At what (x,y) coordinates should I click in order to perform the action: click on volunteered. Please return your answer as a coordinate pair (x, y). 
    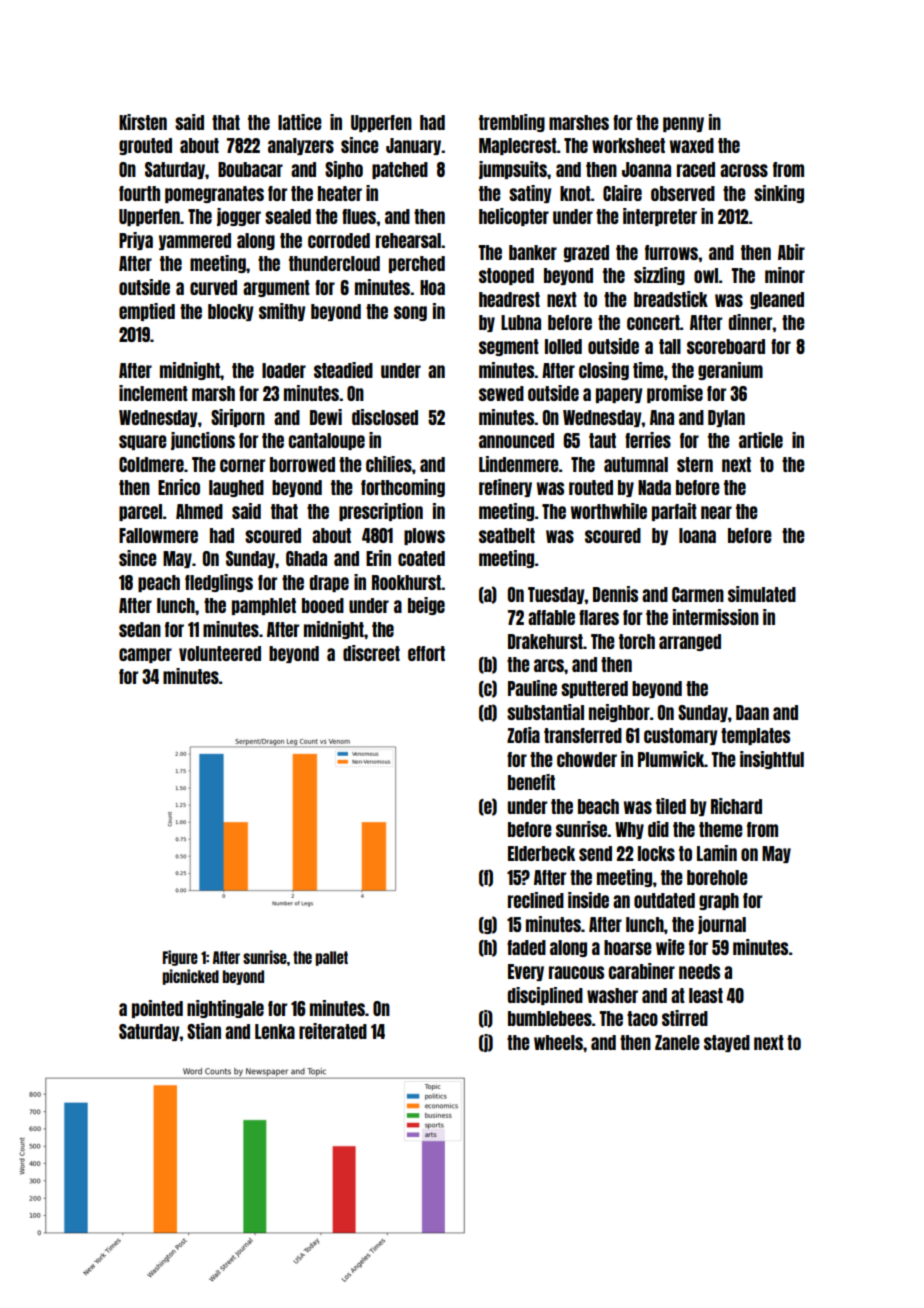
    Looking at the image, I should click on (220, 653).
